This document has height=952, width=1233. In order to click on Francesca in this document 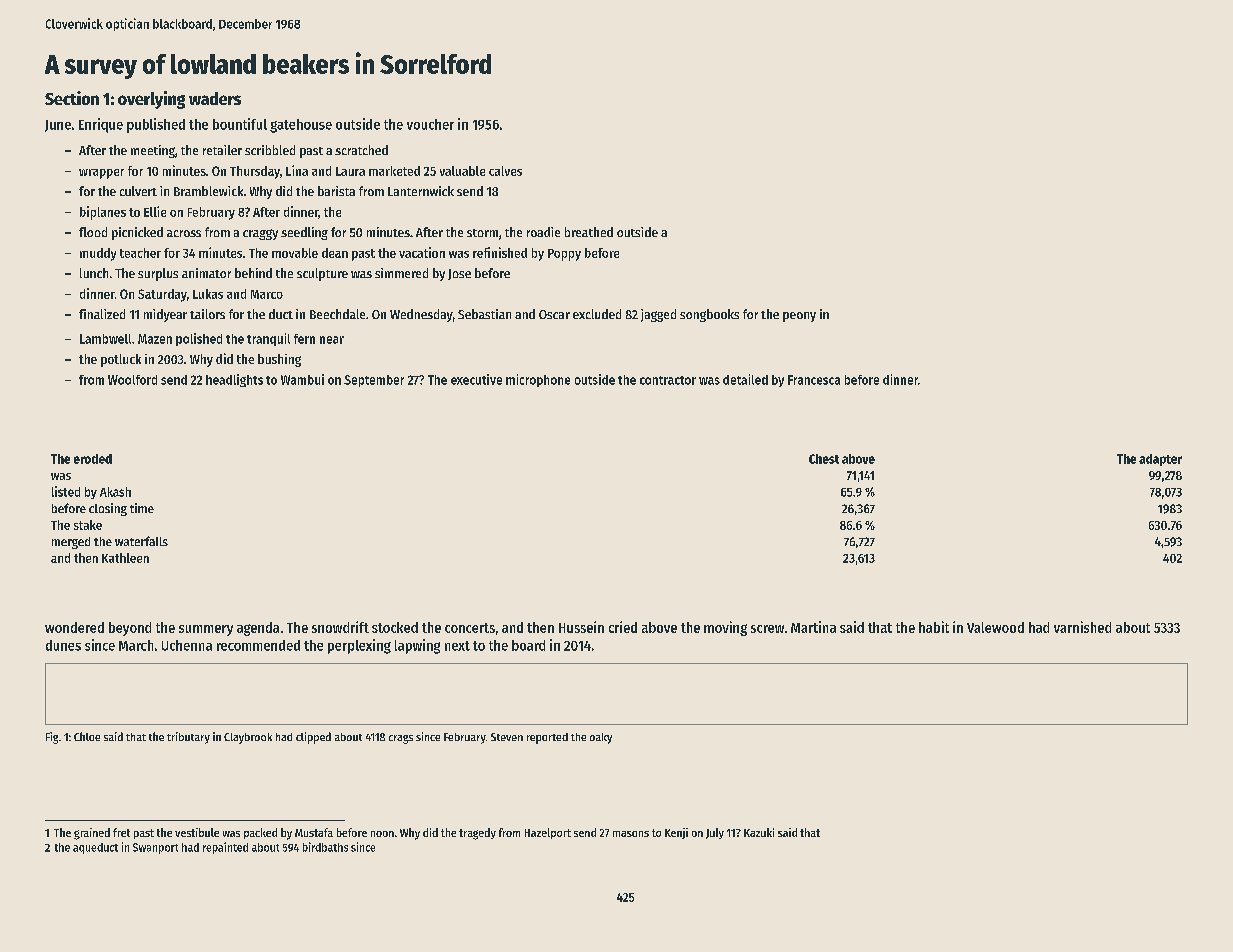, I will do `click(814, 380)`.
